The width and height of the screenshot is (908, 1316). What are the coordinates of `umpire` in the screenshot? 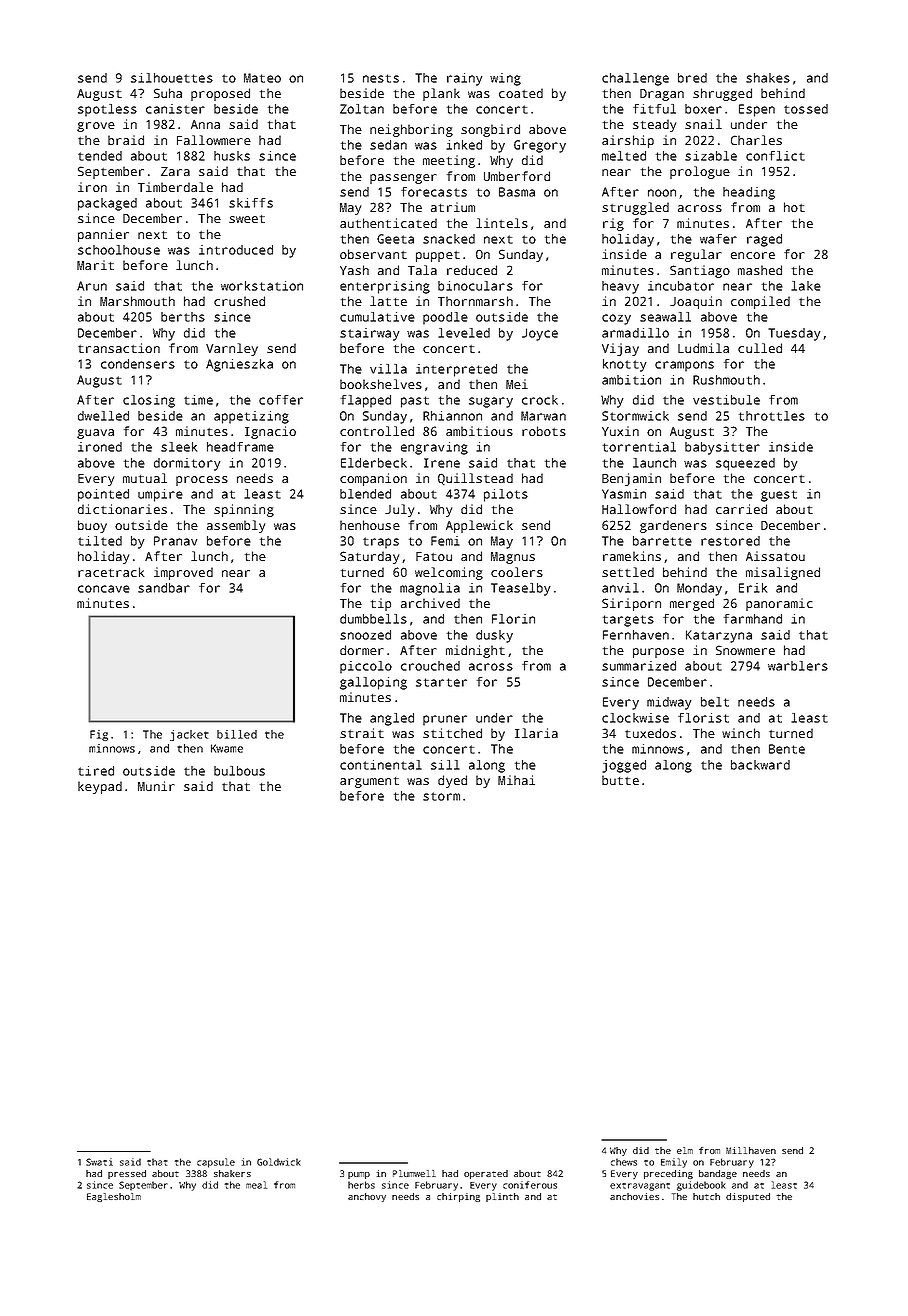 It's located at (160, 495).
